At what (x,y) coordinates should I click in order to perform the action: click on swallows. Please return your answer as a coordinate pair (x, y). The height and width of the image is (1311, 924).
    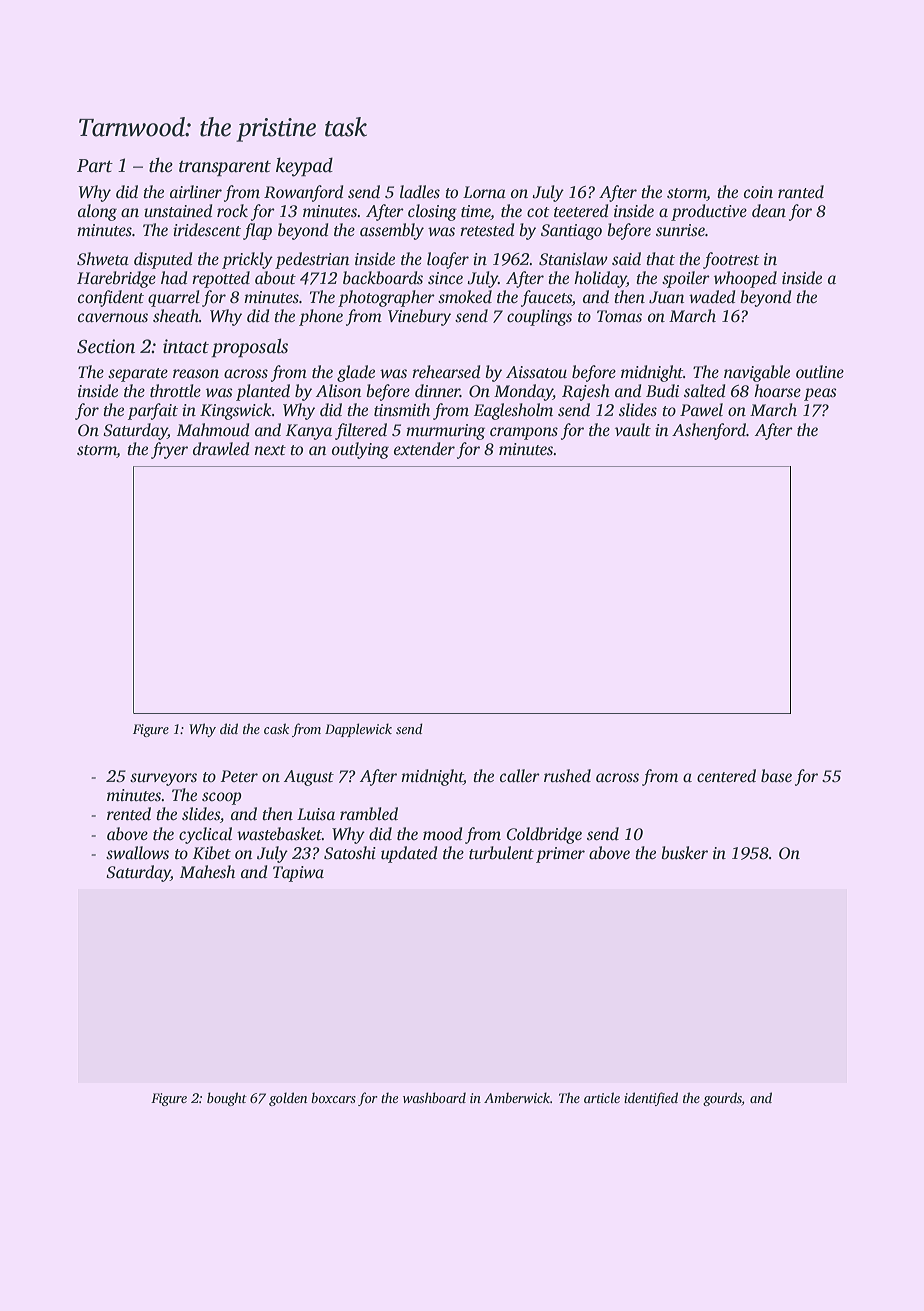
    Looking at the image, I should click on (137, 853).
